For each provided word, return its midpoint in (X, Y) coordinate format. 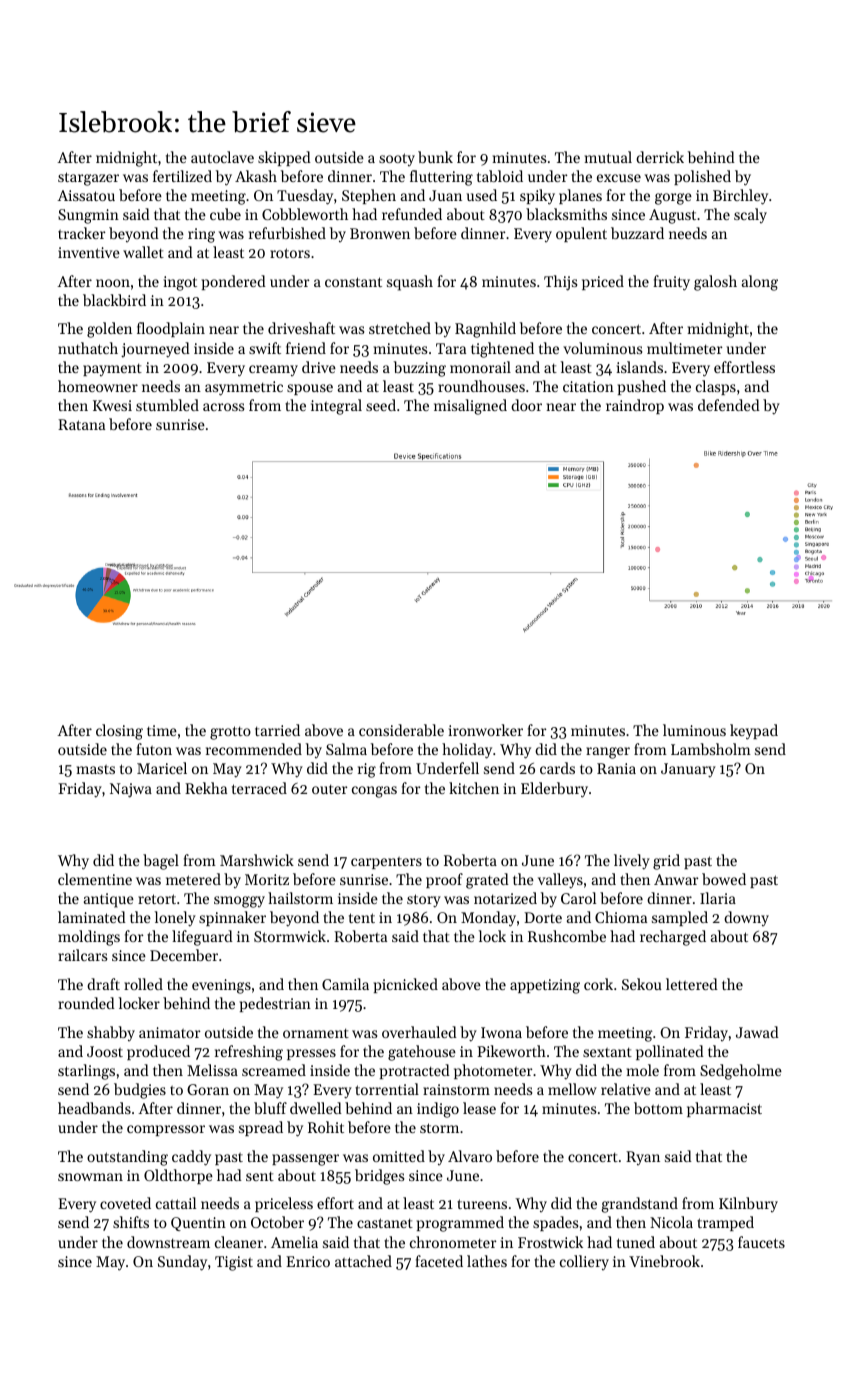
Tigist (234, 1263)
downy (746, 918)
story (424, 901)
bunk (435, 157)
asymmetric (244, 388)
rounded (86, 1003)
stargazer (88, 179)
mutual (608, 157)
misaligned (470, 407)
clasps (716, 387)
